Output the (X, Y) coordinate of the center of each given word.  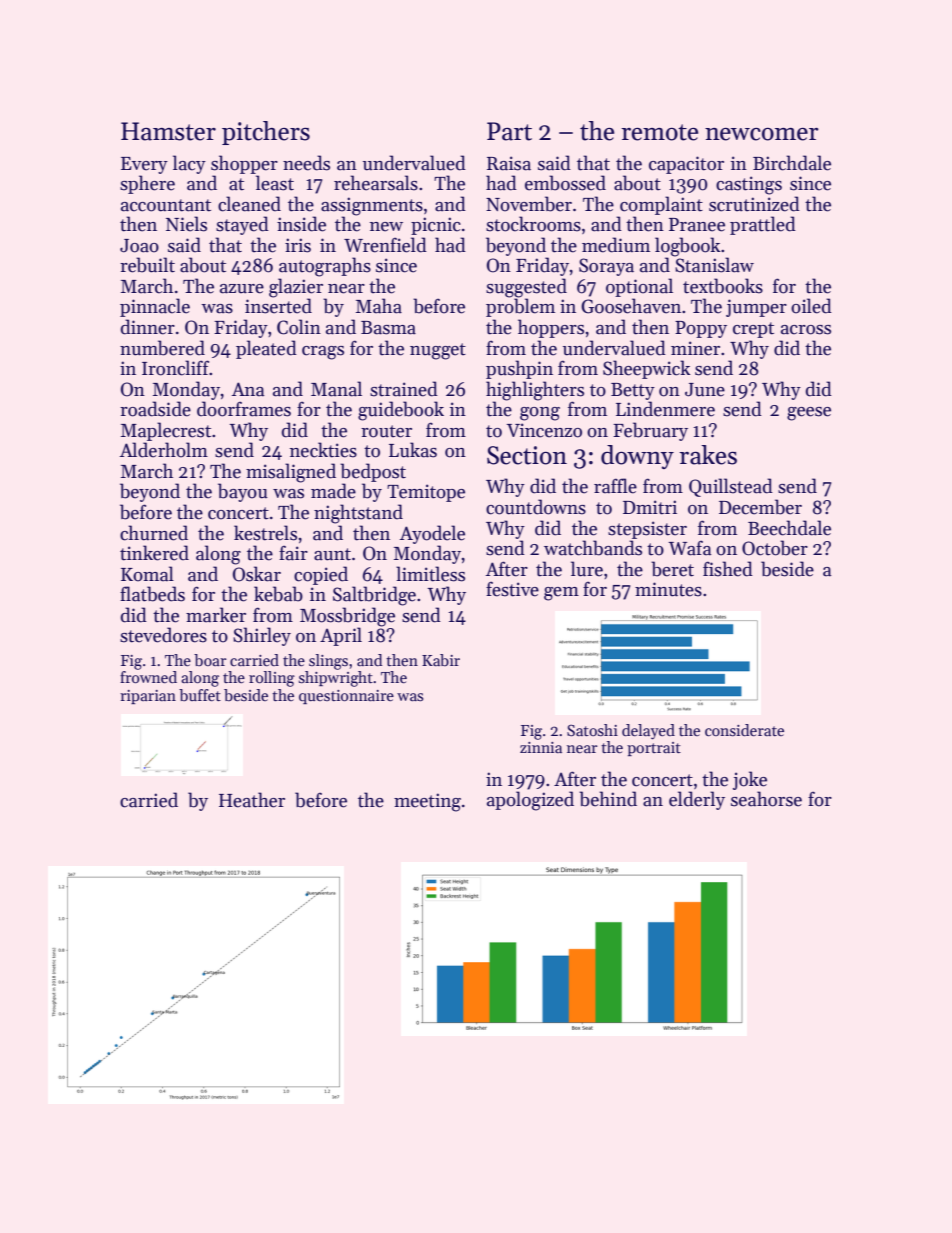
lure (587, 569)
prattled (763, 225)
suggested (526, 288)
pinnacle (155, 307)
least (275, 183)
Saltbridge (374, 596)
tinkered (154, 553)
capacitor (686, 165)
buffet (200, 695)
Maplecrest (166, 431)
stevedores (163, 635)
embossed (565, 183)
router (386, 431)
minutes (668, 589)
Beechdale (789, 528)
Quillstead (731, 487)
